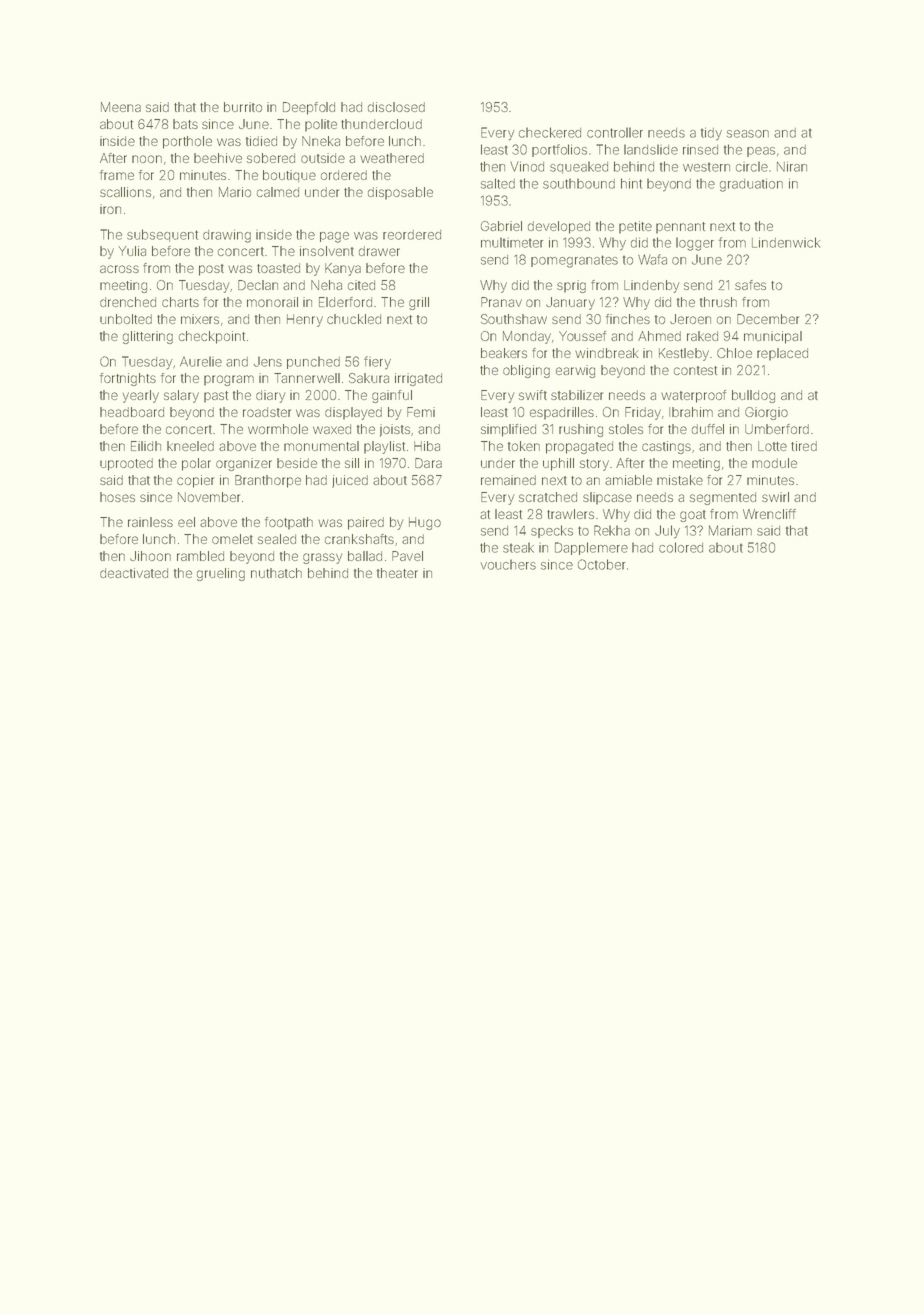 This document has height=1314, width=924. I want to click on Deepfold, so click(309, 108).
